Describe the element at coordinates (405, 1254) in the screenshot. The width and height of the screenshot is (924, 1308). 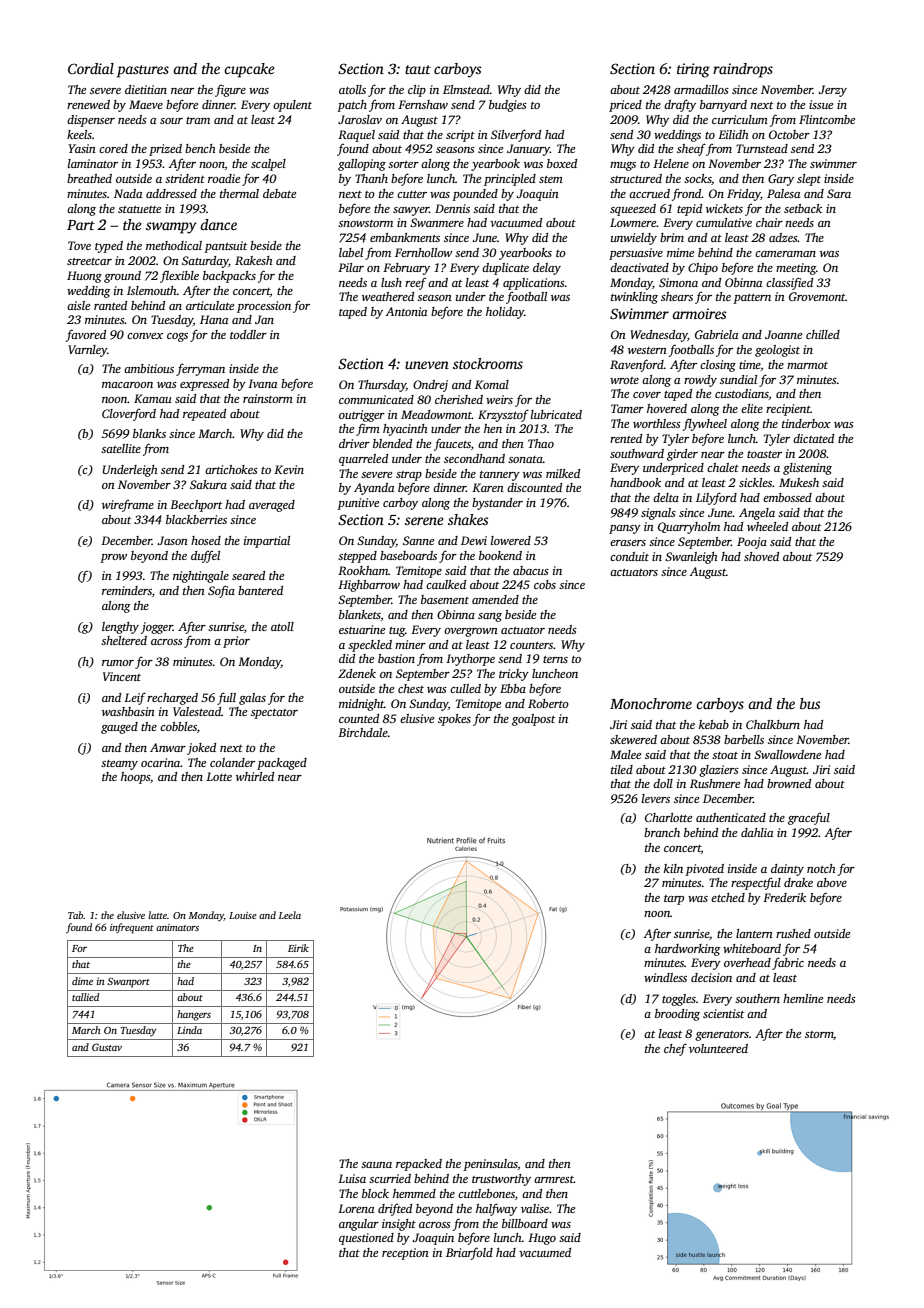
I see `reception` at that location.
